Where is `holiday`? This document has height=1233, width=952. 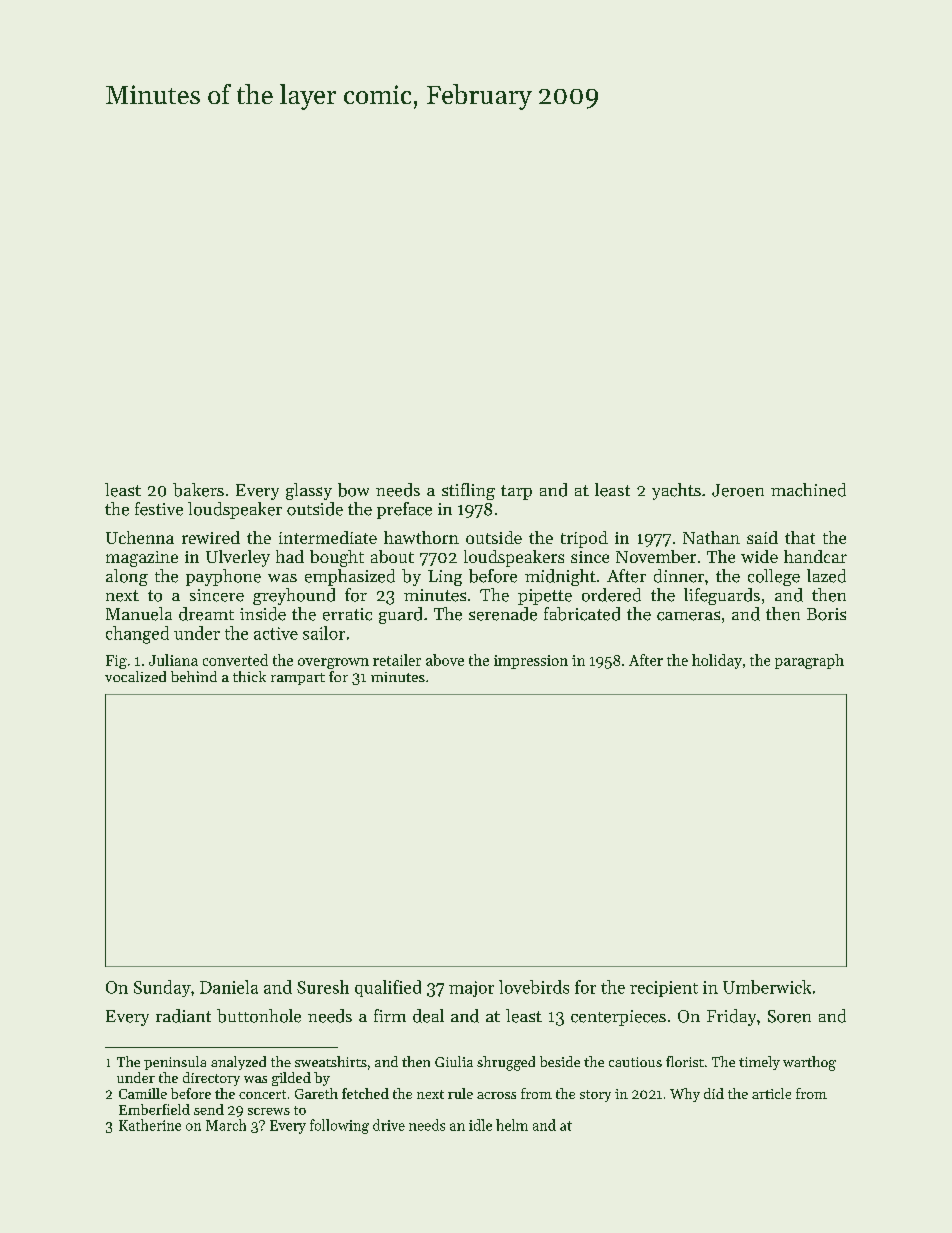
holiday is located at coordinates (717, 661).
